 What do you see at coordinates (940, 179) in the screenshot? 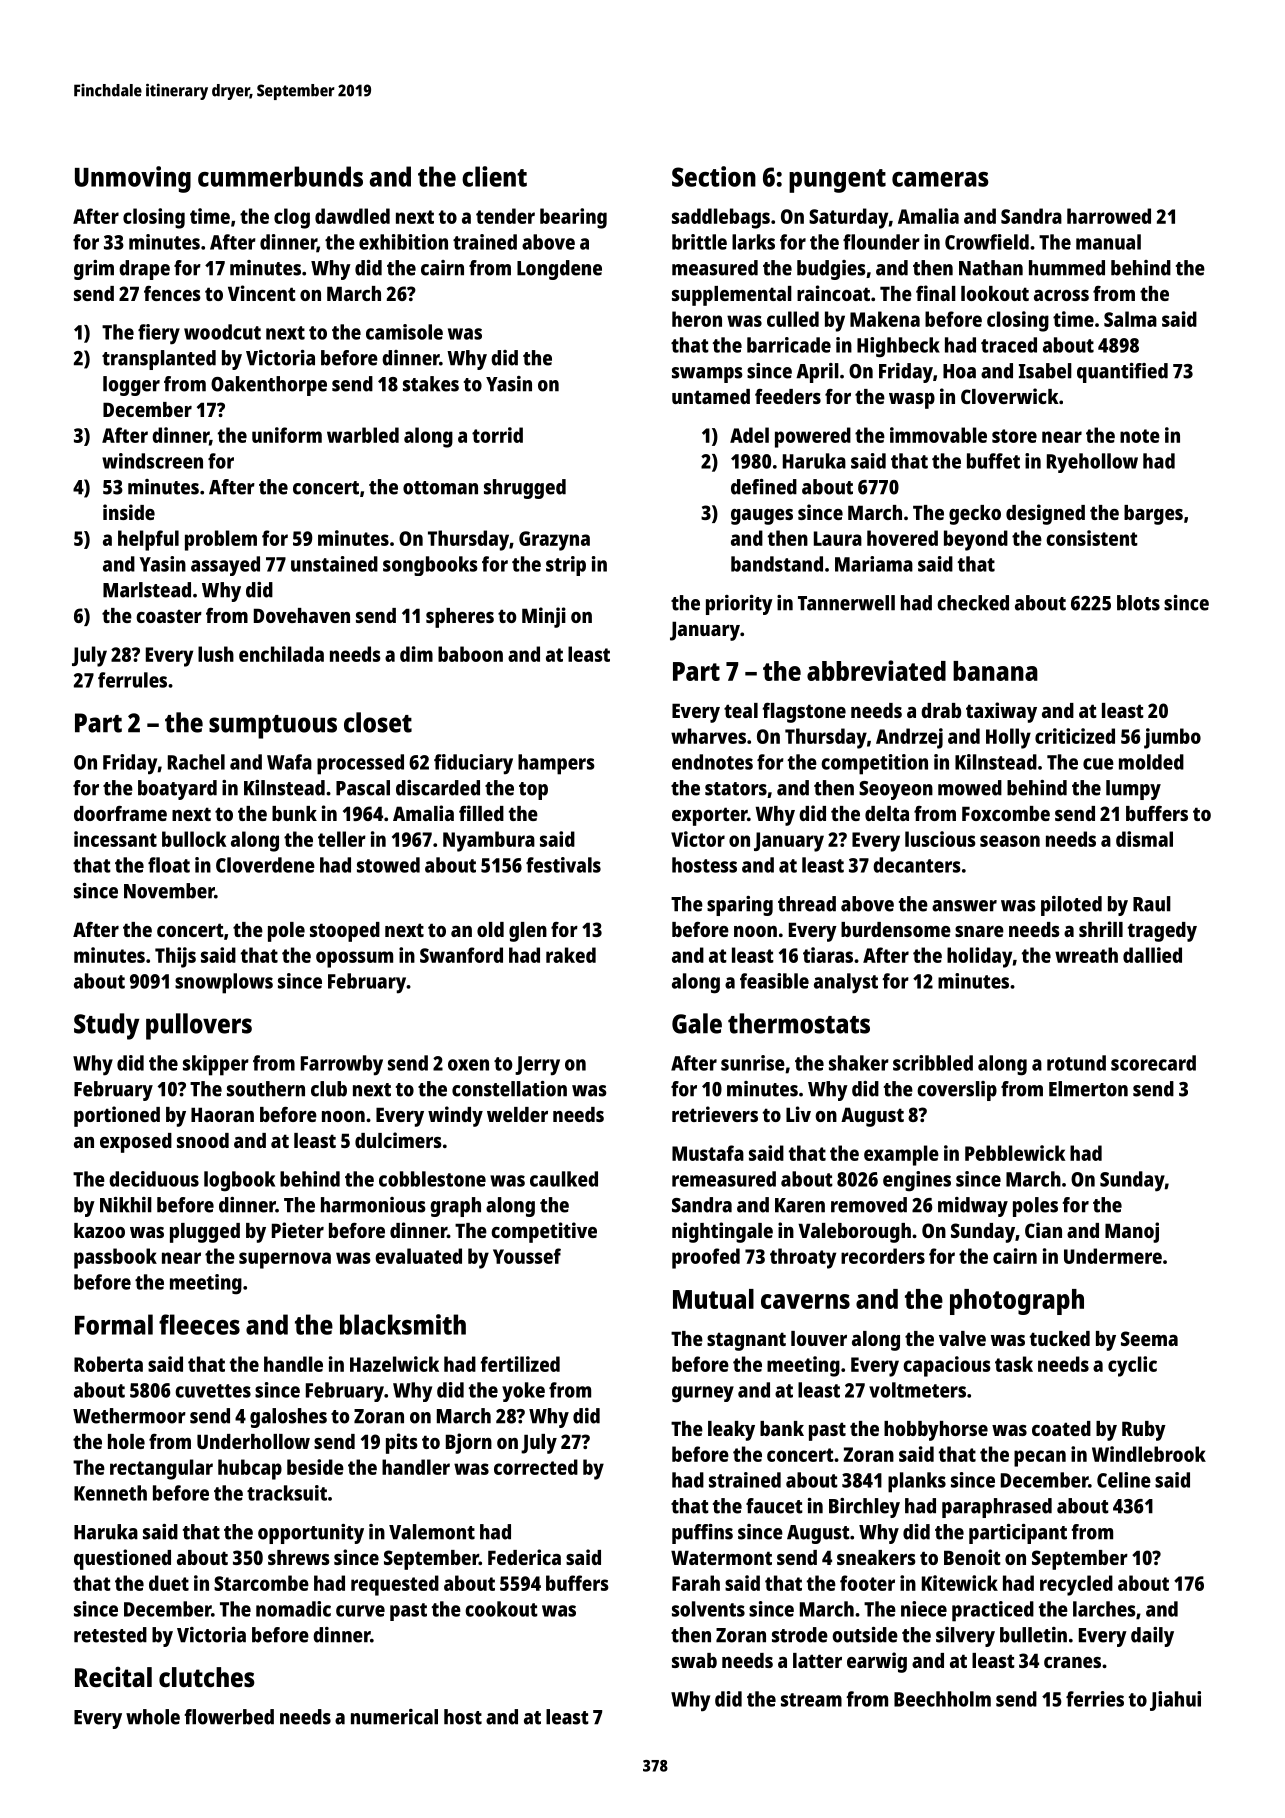
I see `cameras` at bounding box center [940, 179].
